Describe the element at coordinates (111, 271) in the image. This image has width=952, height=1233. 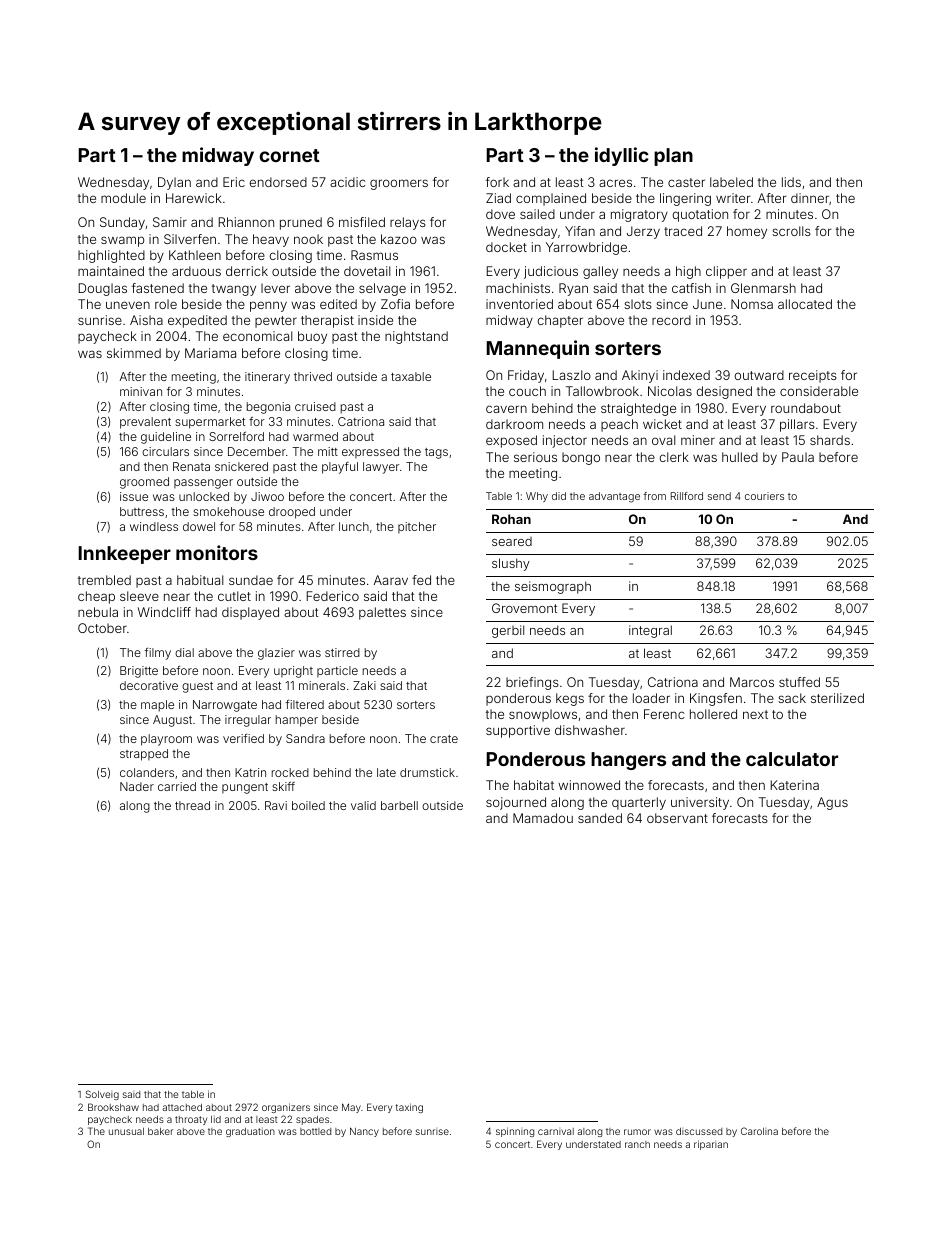
I see `maintained` at that location.
